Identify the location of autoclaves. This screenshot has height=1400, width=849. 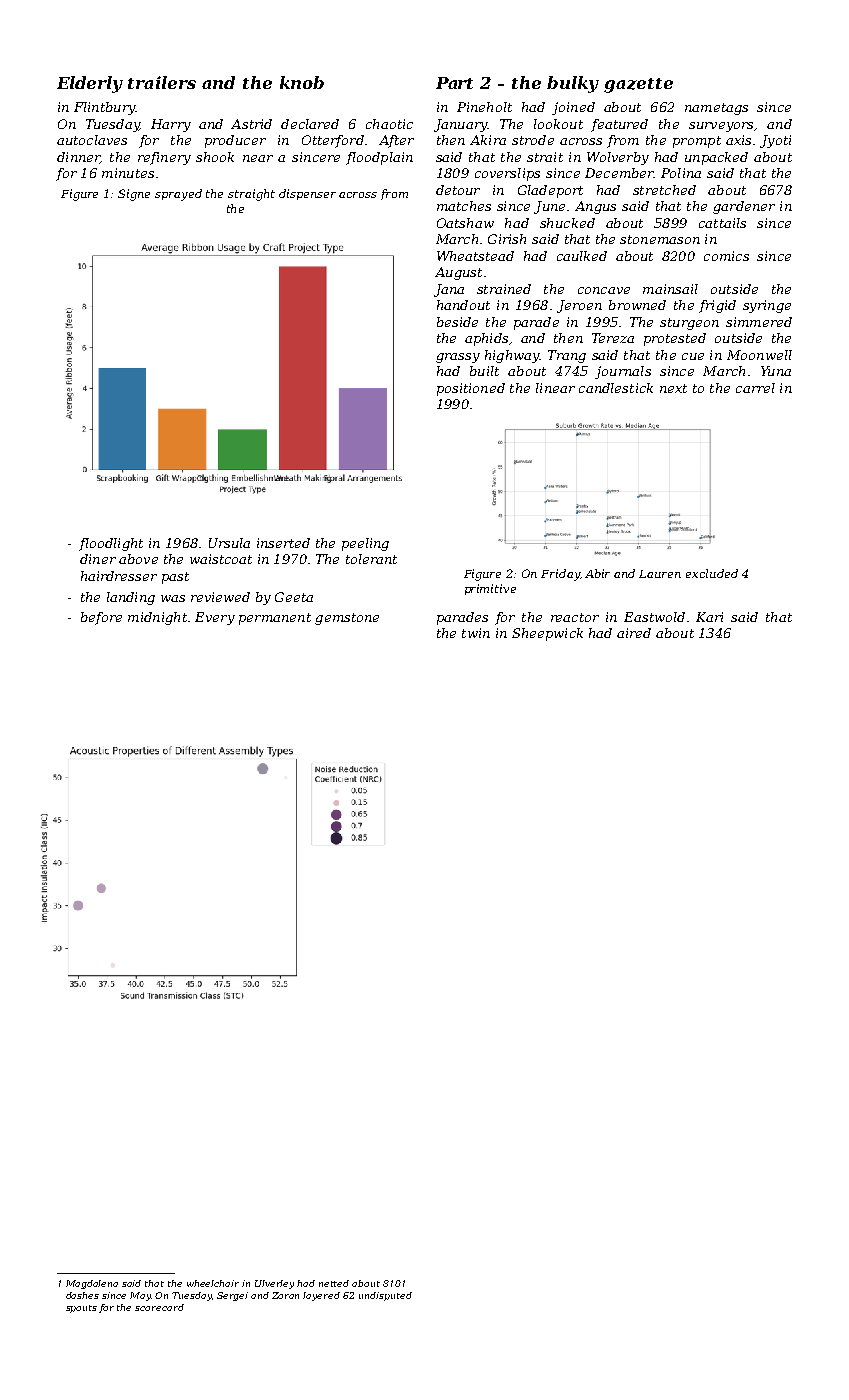
(92, 140).
